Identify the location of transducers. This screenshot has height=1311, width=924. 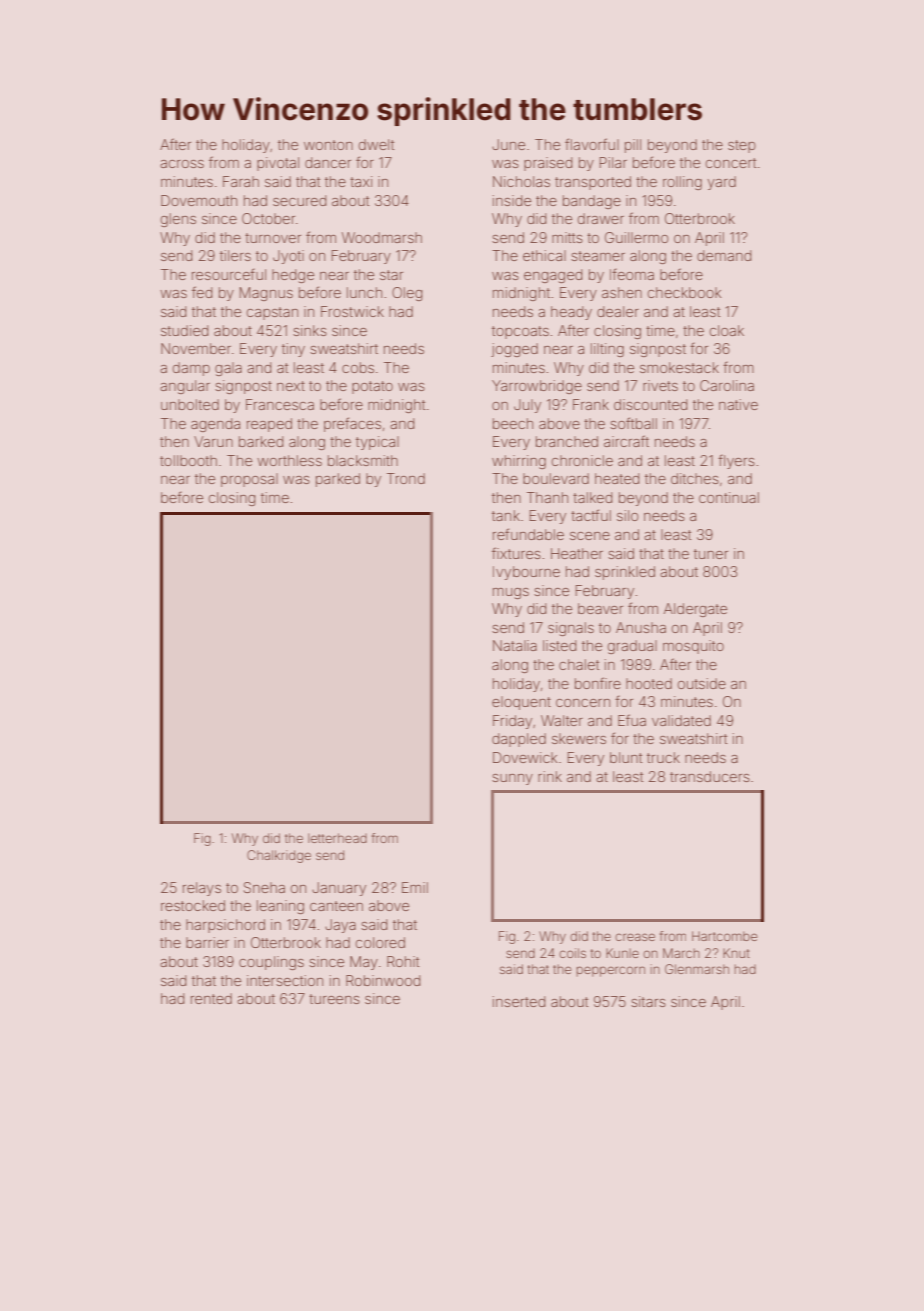
(710, 776).
